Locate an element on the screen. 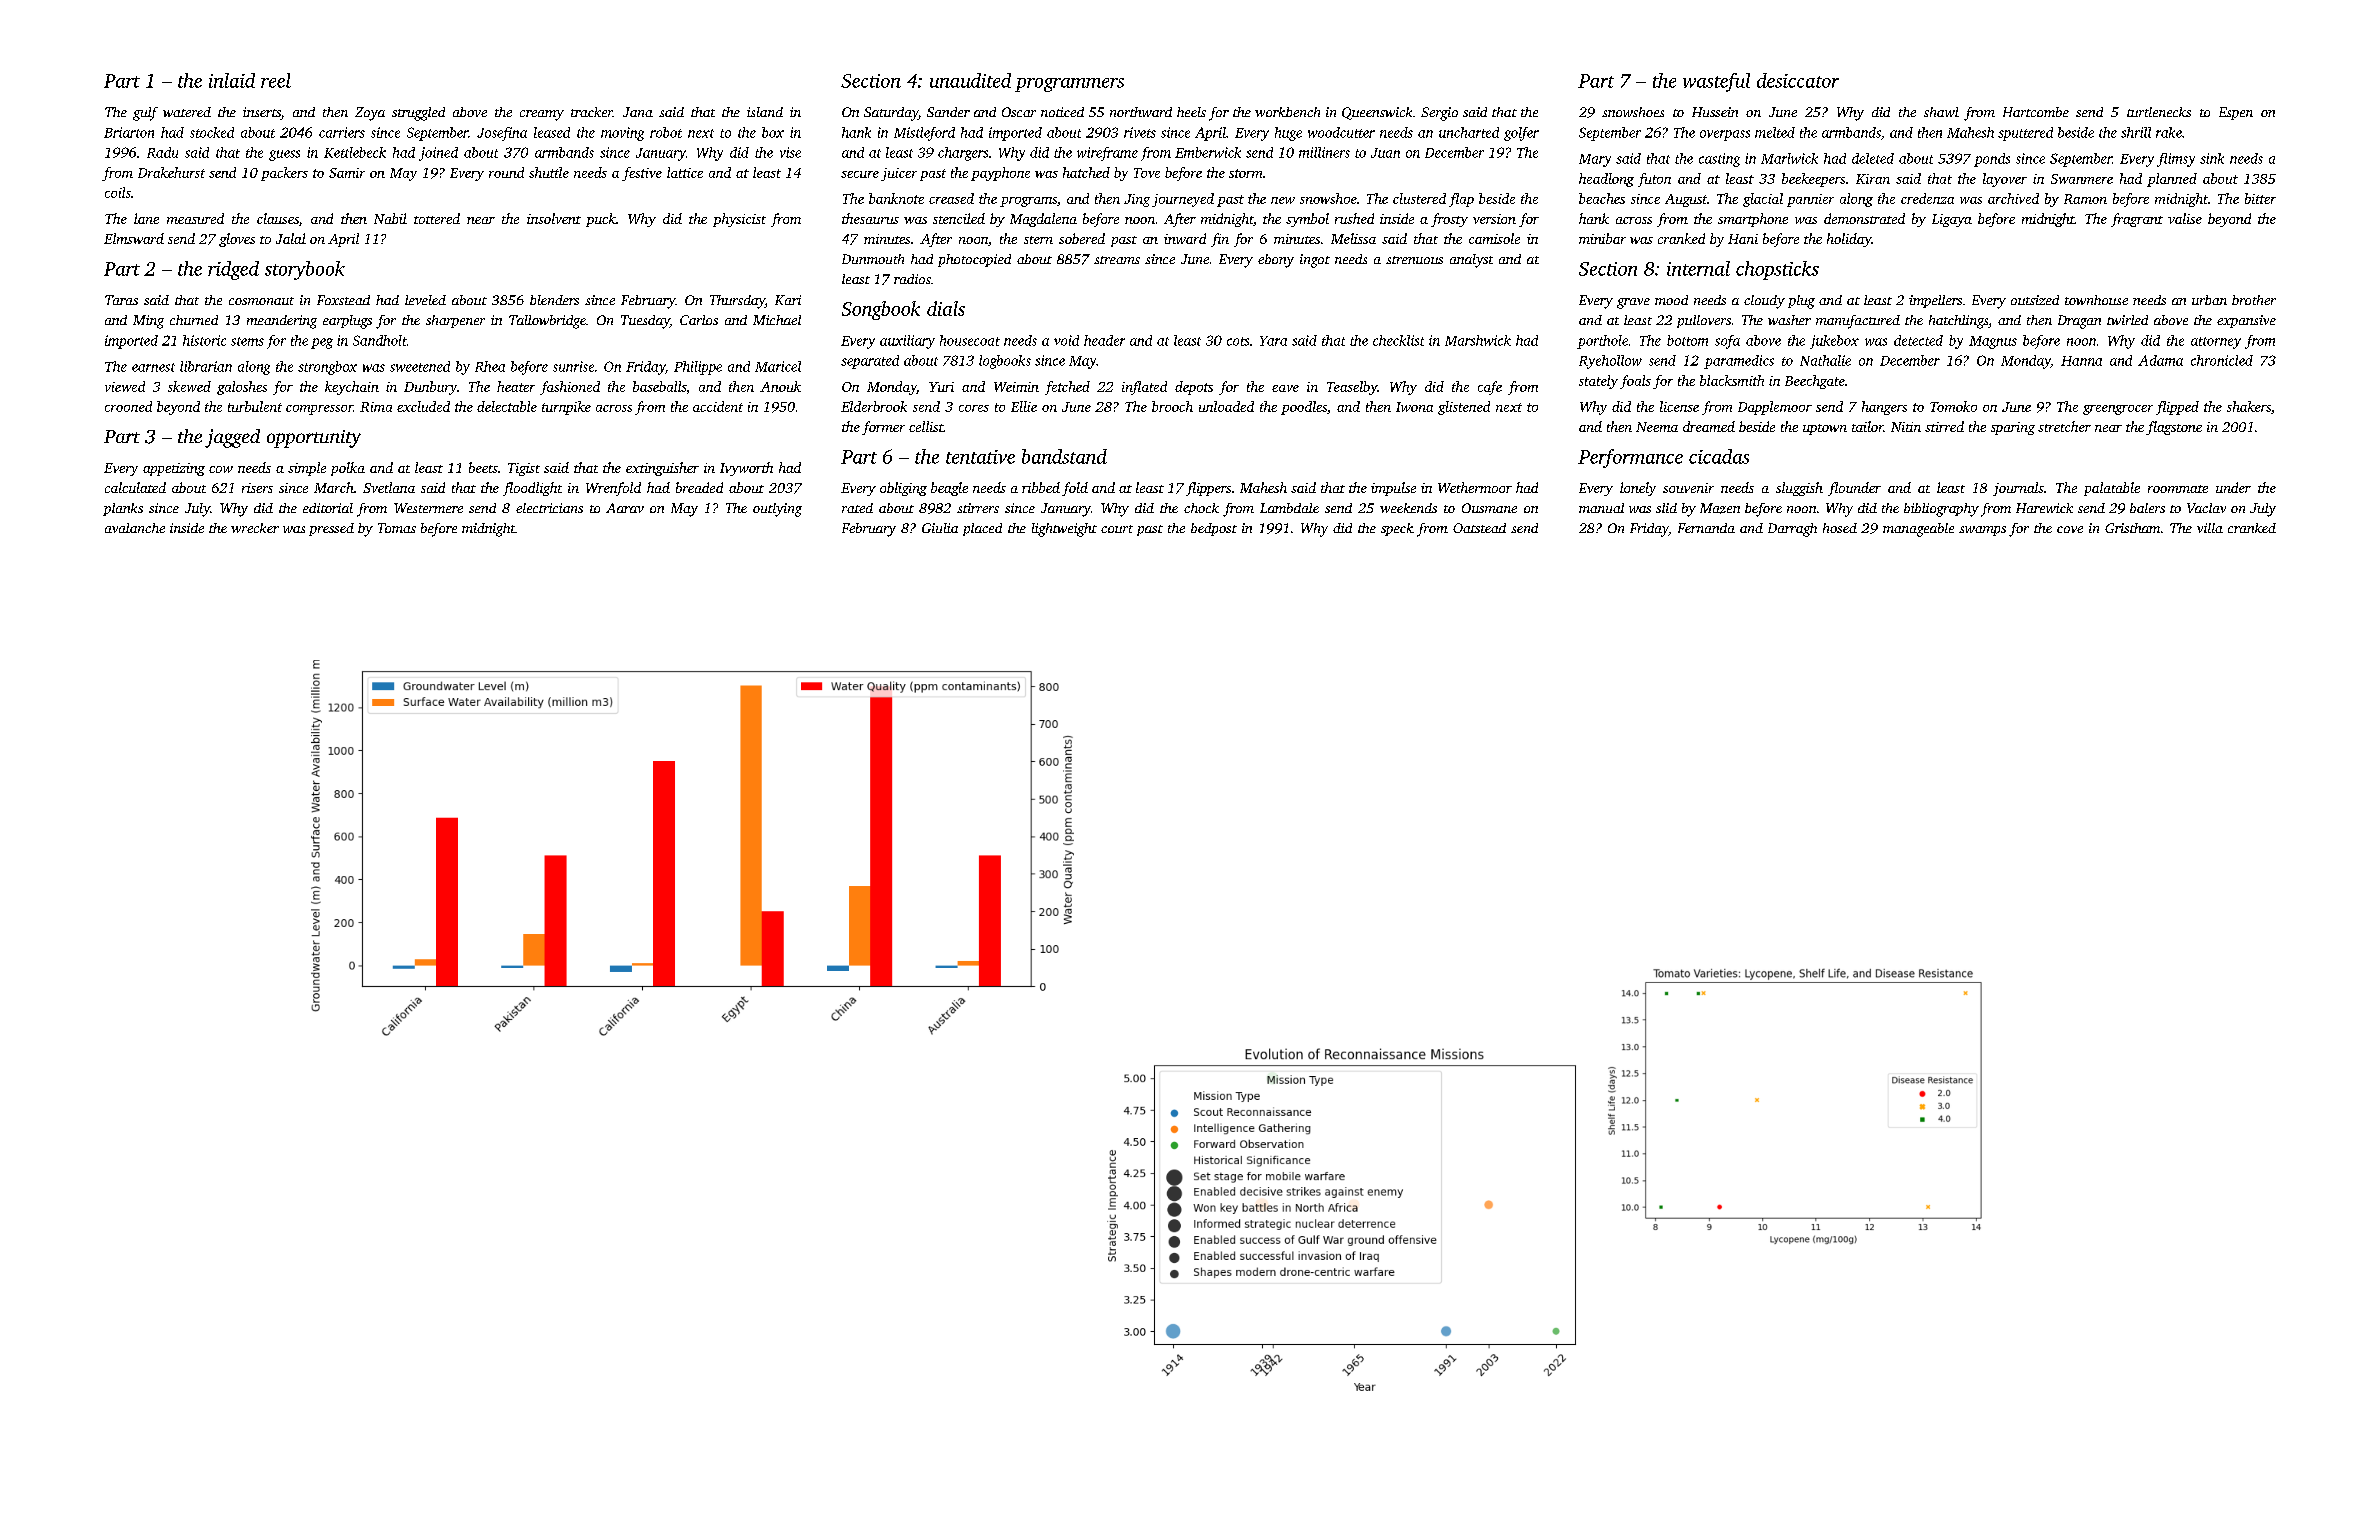  tottered is located at coordinates (437, 218).
